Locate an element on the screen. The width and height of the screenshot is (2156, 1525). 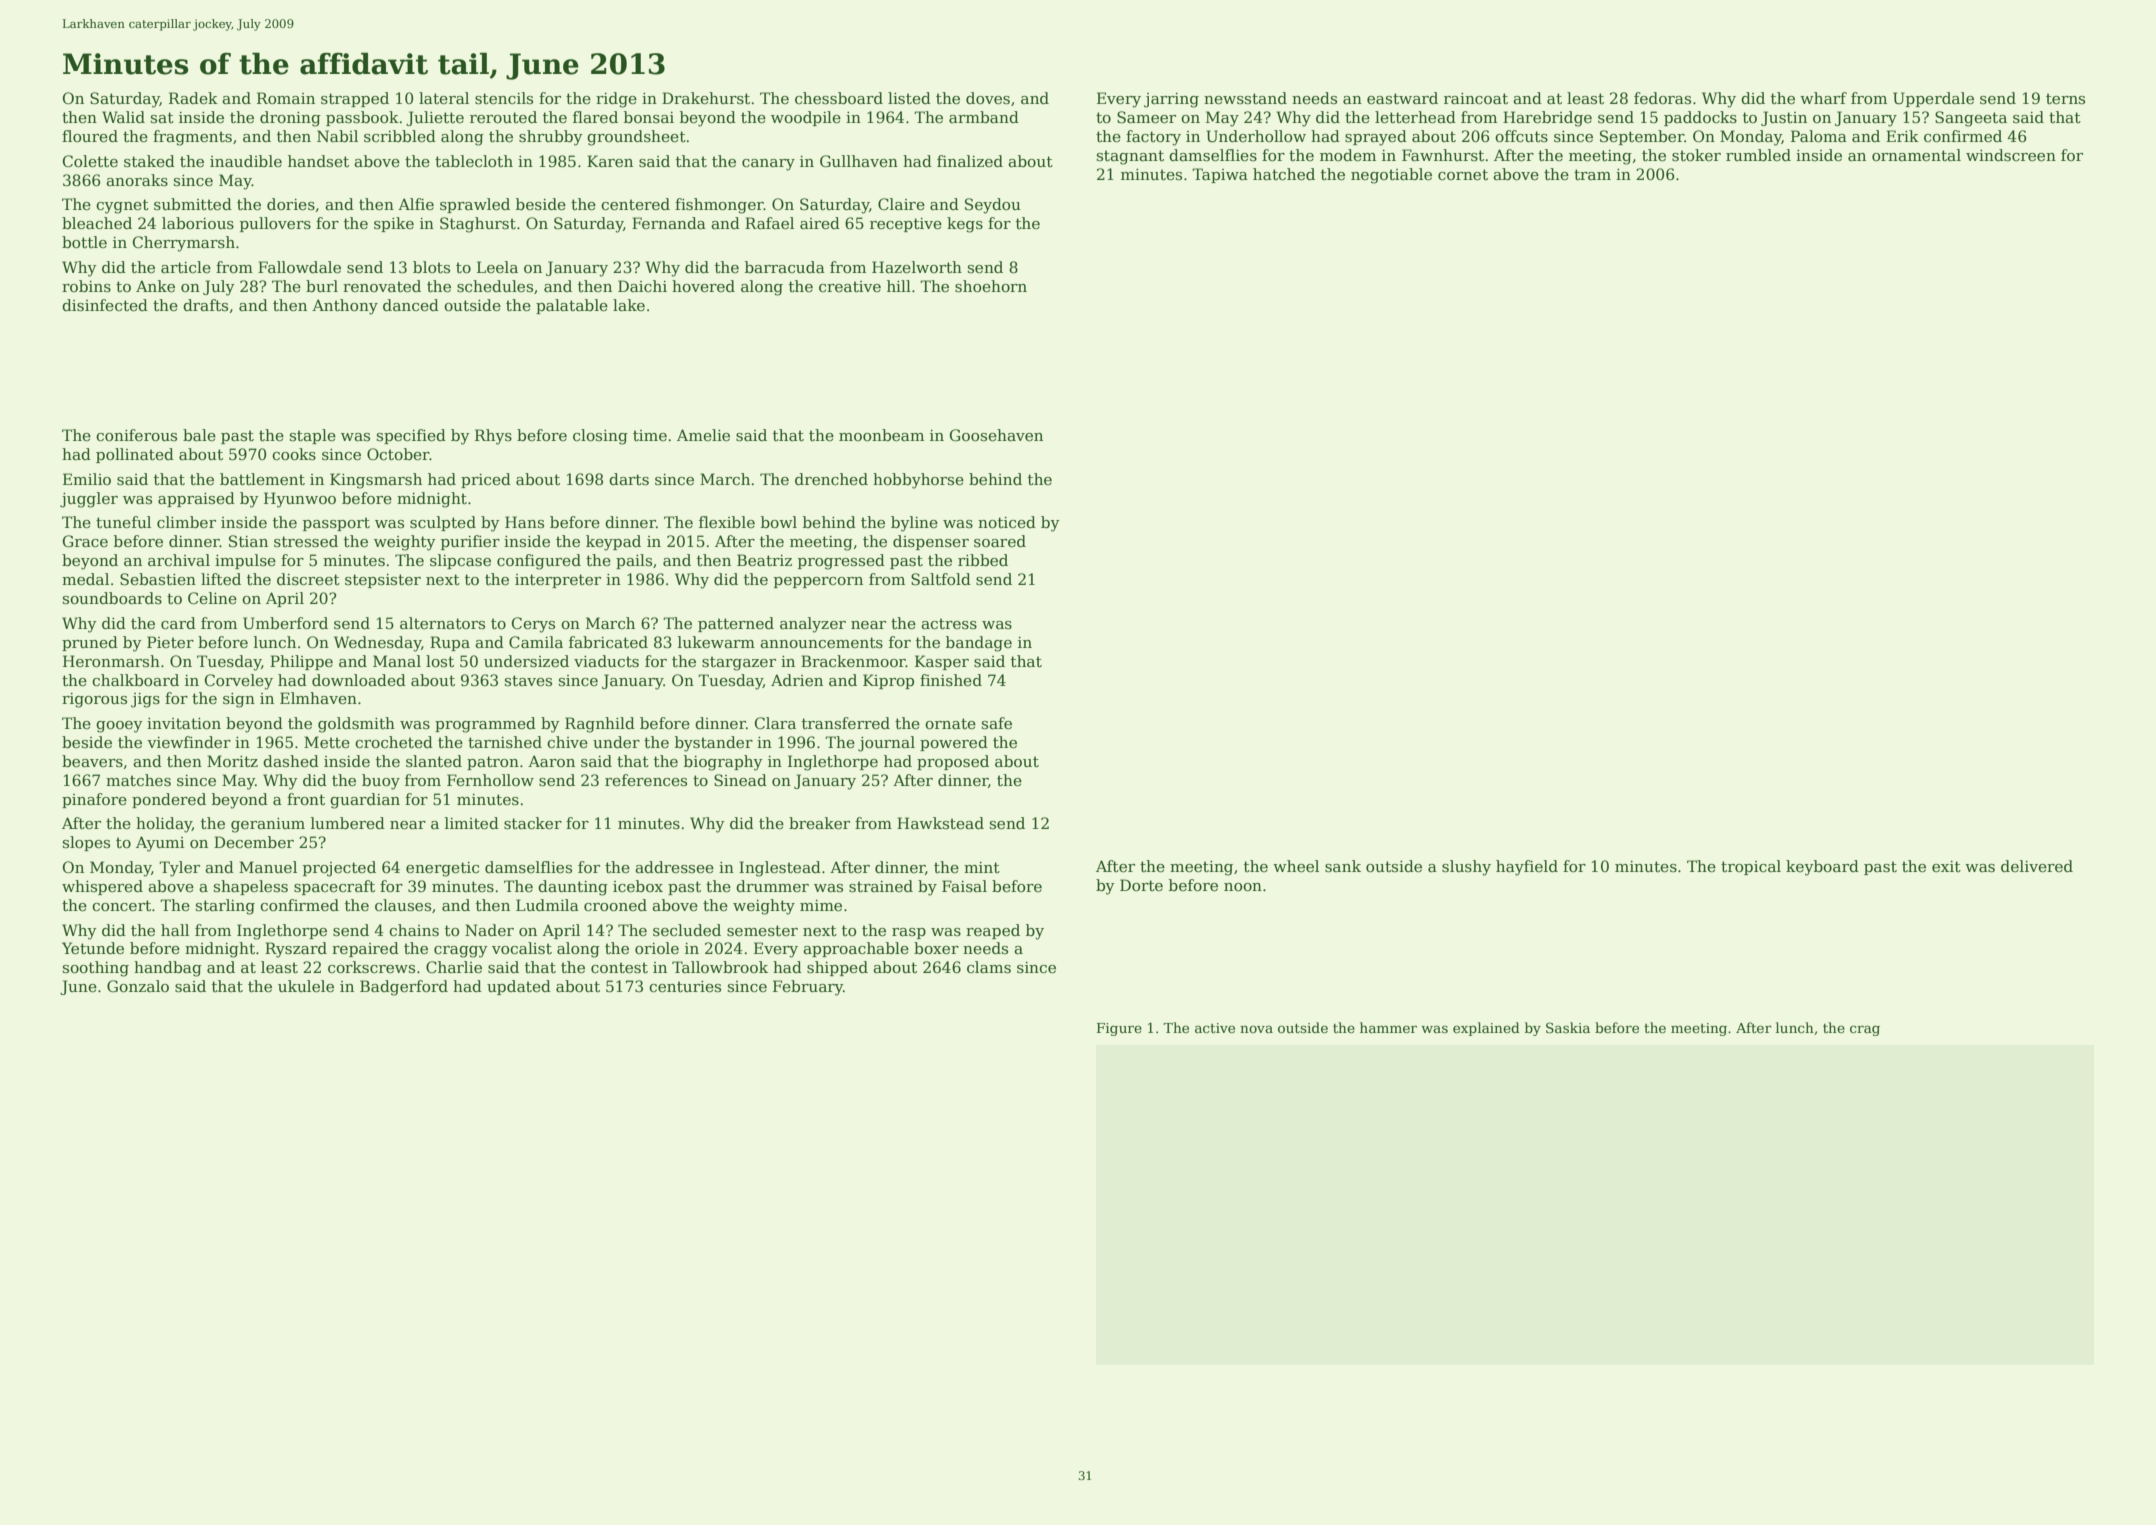
ornamental is located at coordinates (1916, 155).
